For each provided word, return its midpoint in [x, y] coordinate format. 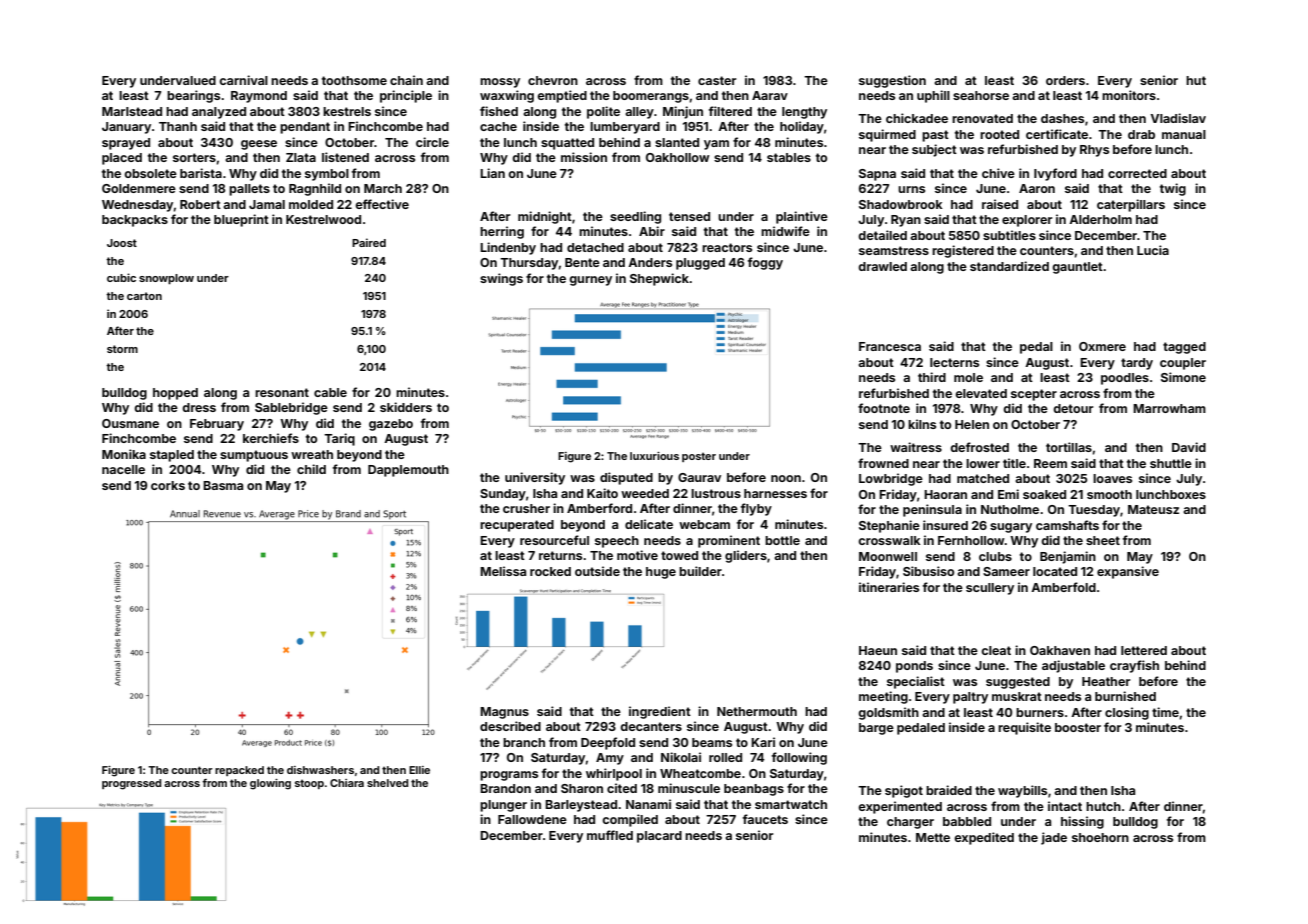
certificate [1057, 134]
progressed [131, 784]
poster [699, 457]
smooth [1109, 494]
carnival [243, 80]
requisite [1024, 728]
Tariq [339, 439]
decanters [651, 726]
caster [717, 80]
